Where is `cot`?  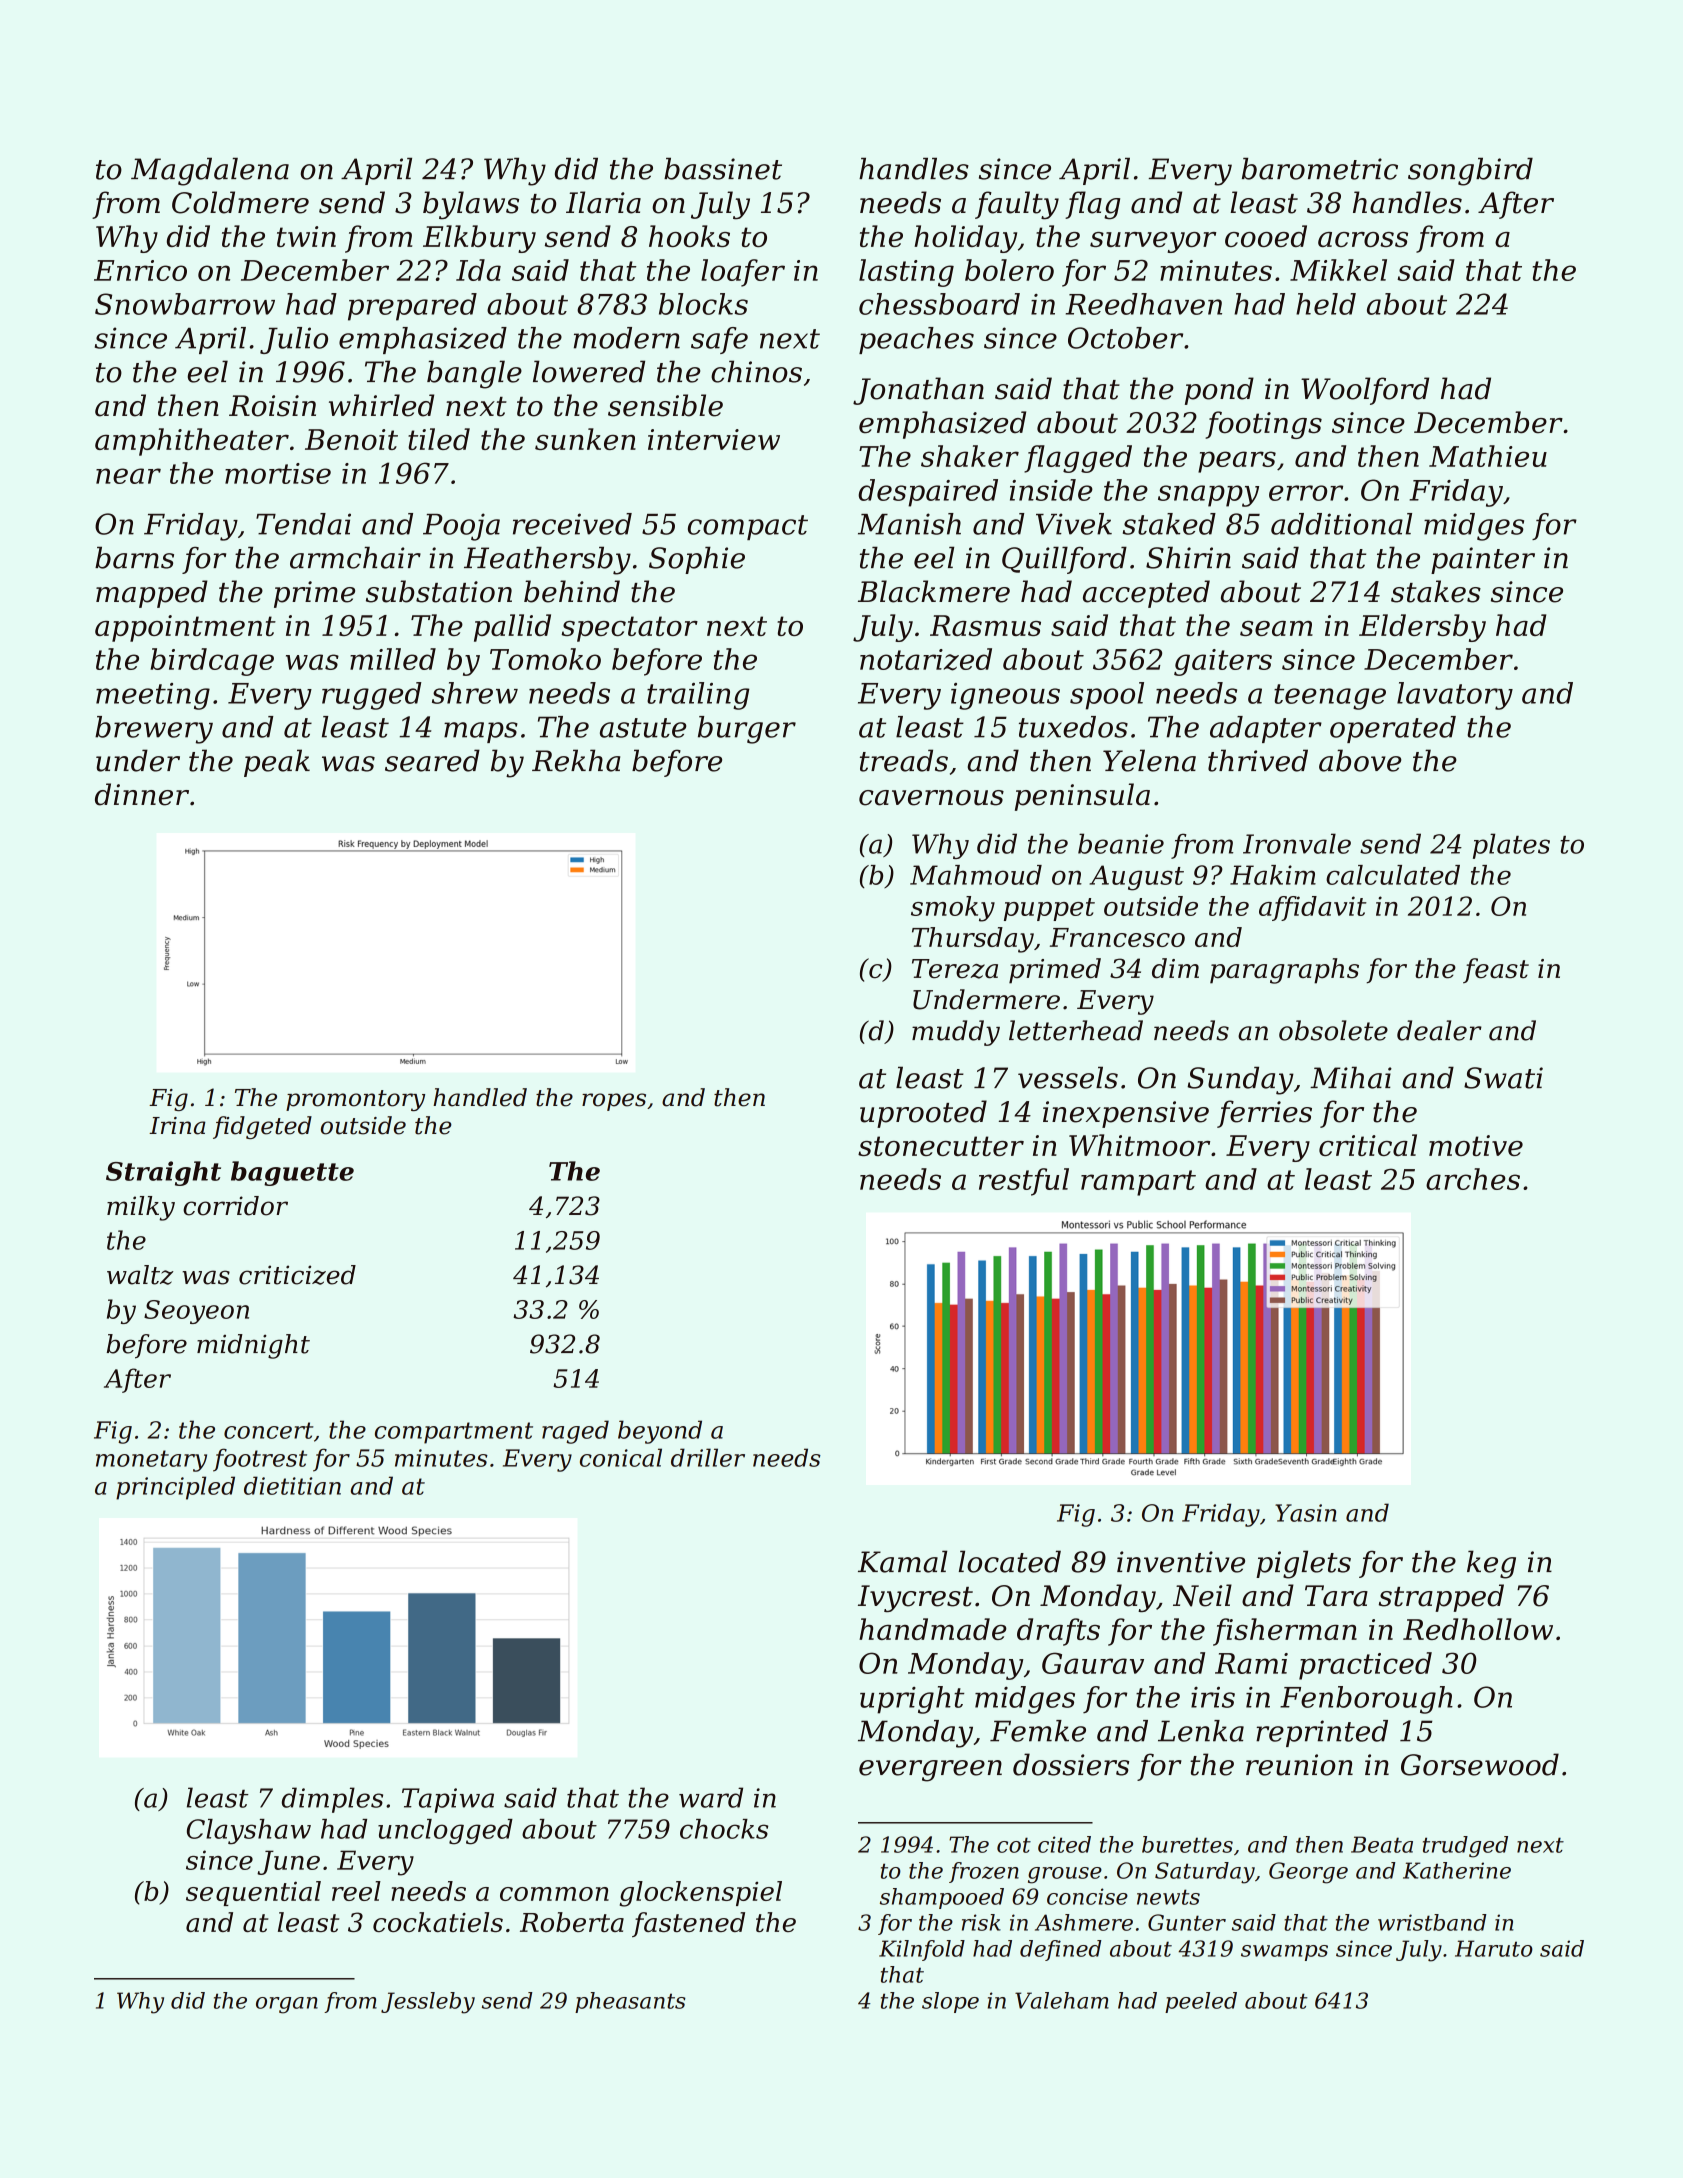
cot is located at coordinates (1014, 1845).
